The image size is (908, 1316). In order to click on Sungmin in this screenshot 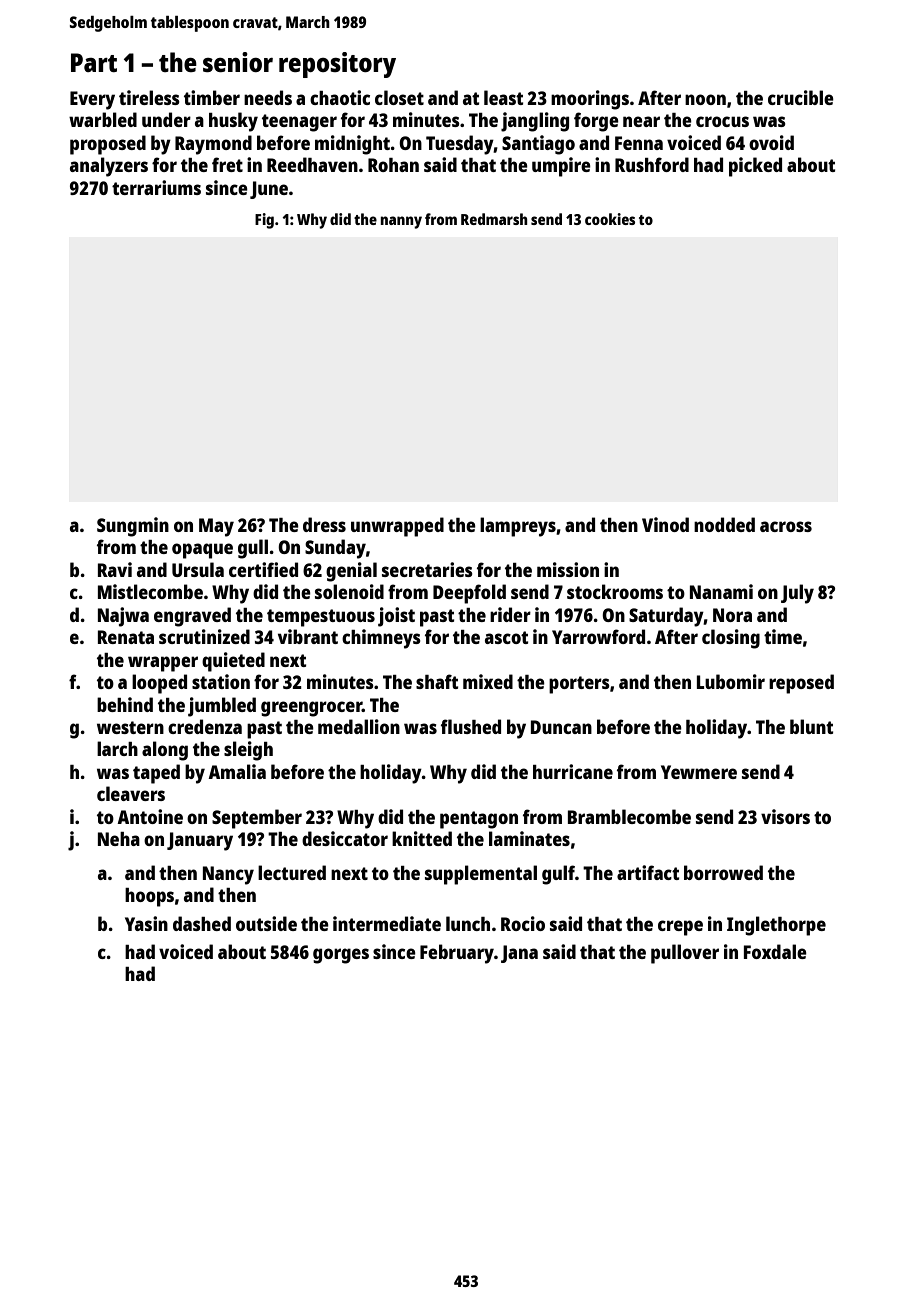, I will do `click(133, 527)`.
